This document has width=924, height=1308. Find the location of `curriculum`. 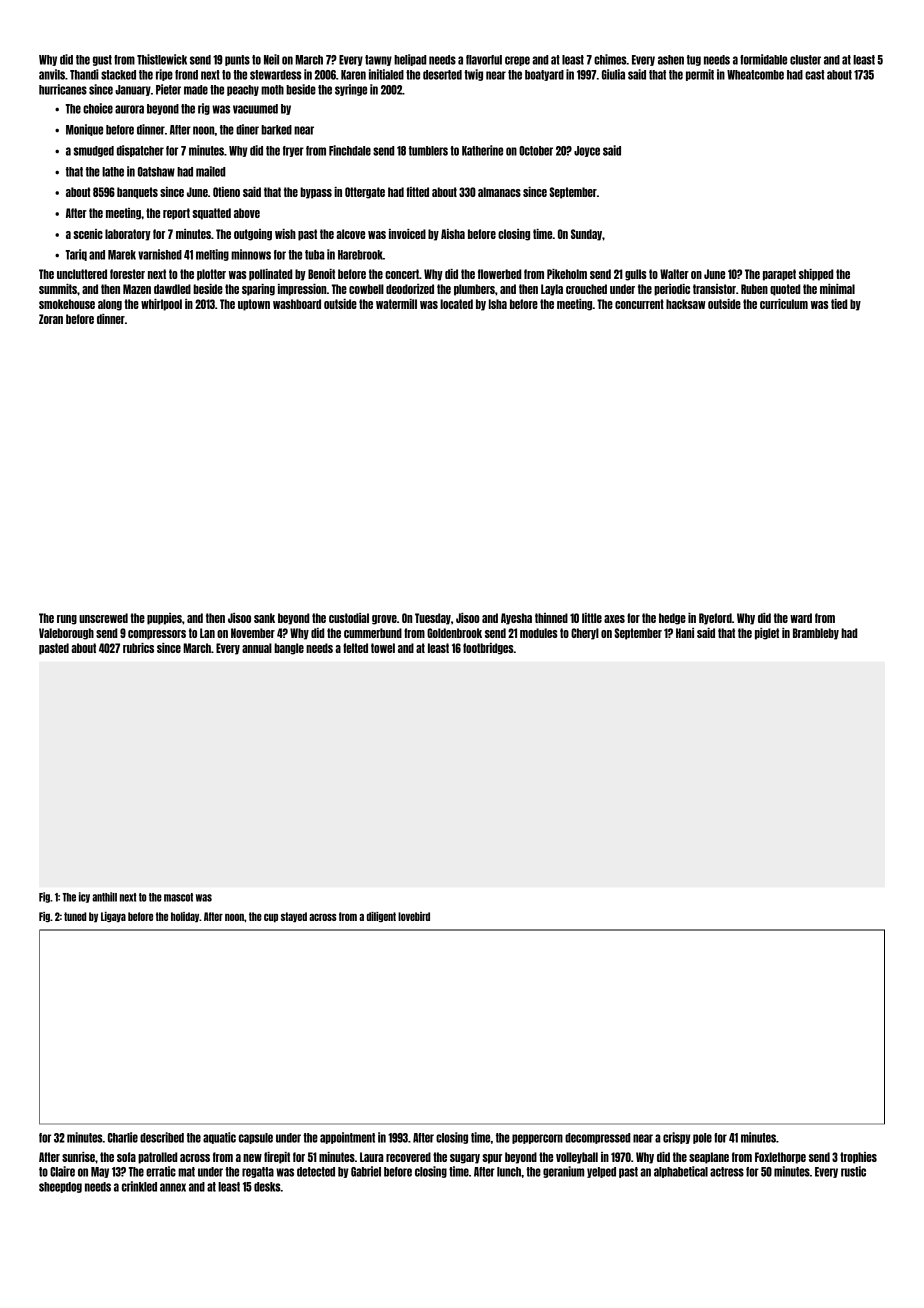

curriculum is located at coordinates (784, 304).
